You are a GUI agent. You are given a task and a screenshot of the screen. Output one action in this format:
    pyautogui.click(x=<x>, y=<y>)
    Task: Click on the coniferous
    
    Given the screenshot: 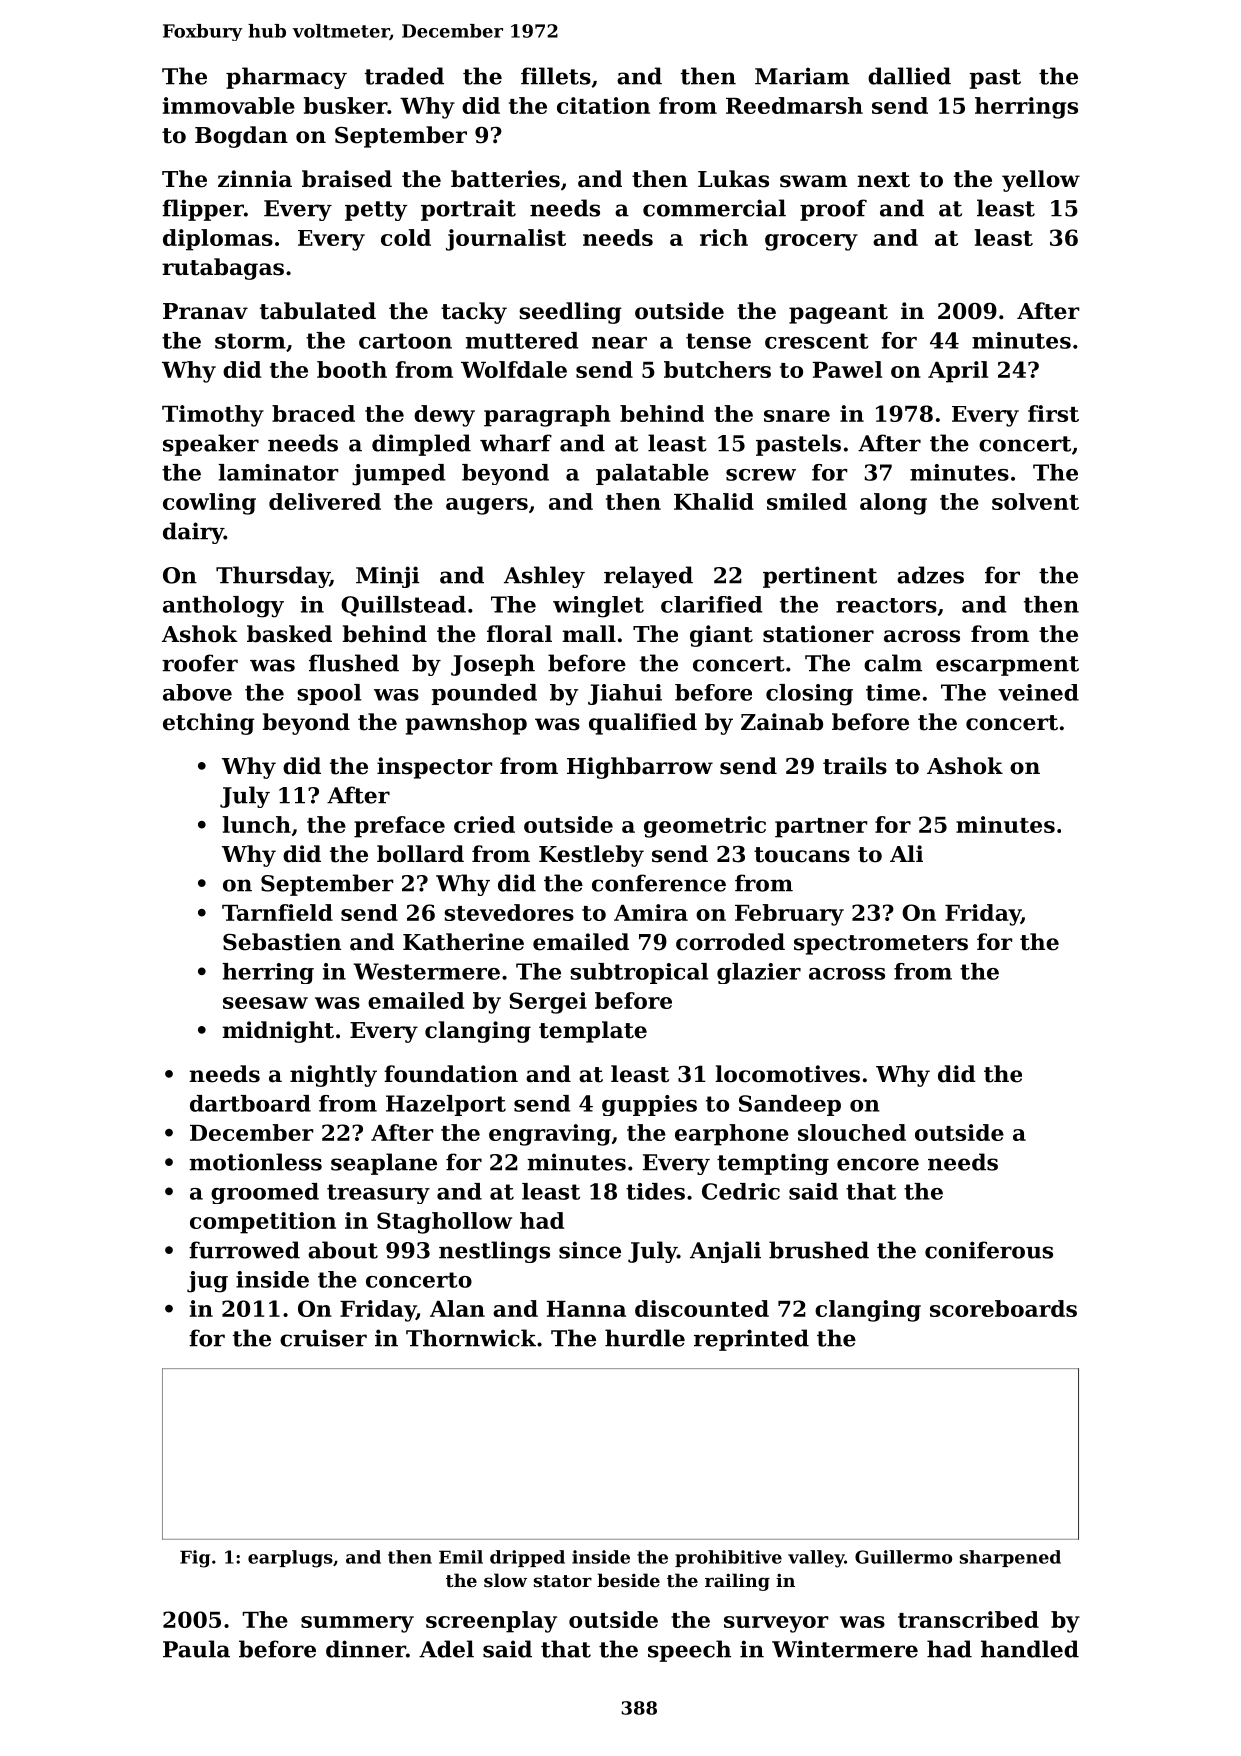 What is the action you would take?
    pyautogui.click(x=989, y=1250)
